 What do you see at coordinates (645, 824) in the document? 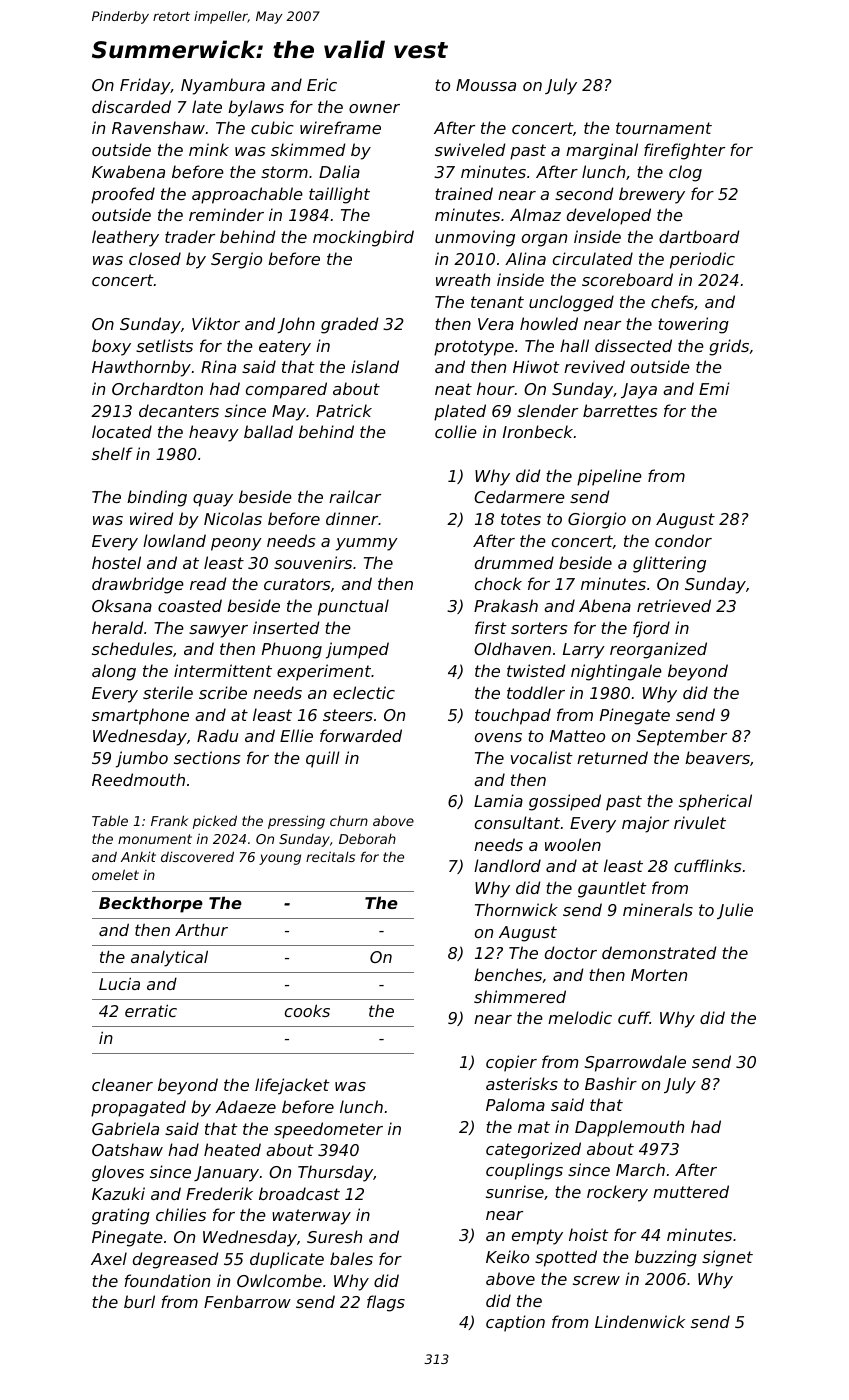
I see `major` at bounding box center [645, 824].
